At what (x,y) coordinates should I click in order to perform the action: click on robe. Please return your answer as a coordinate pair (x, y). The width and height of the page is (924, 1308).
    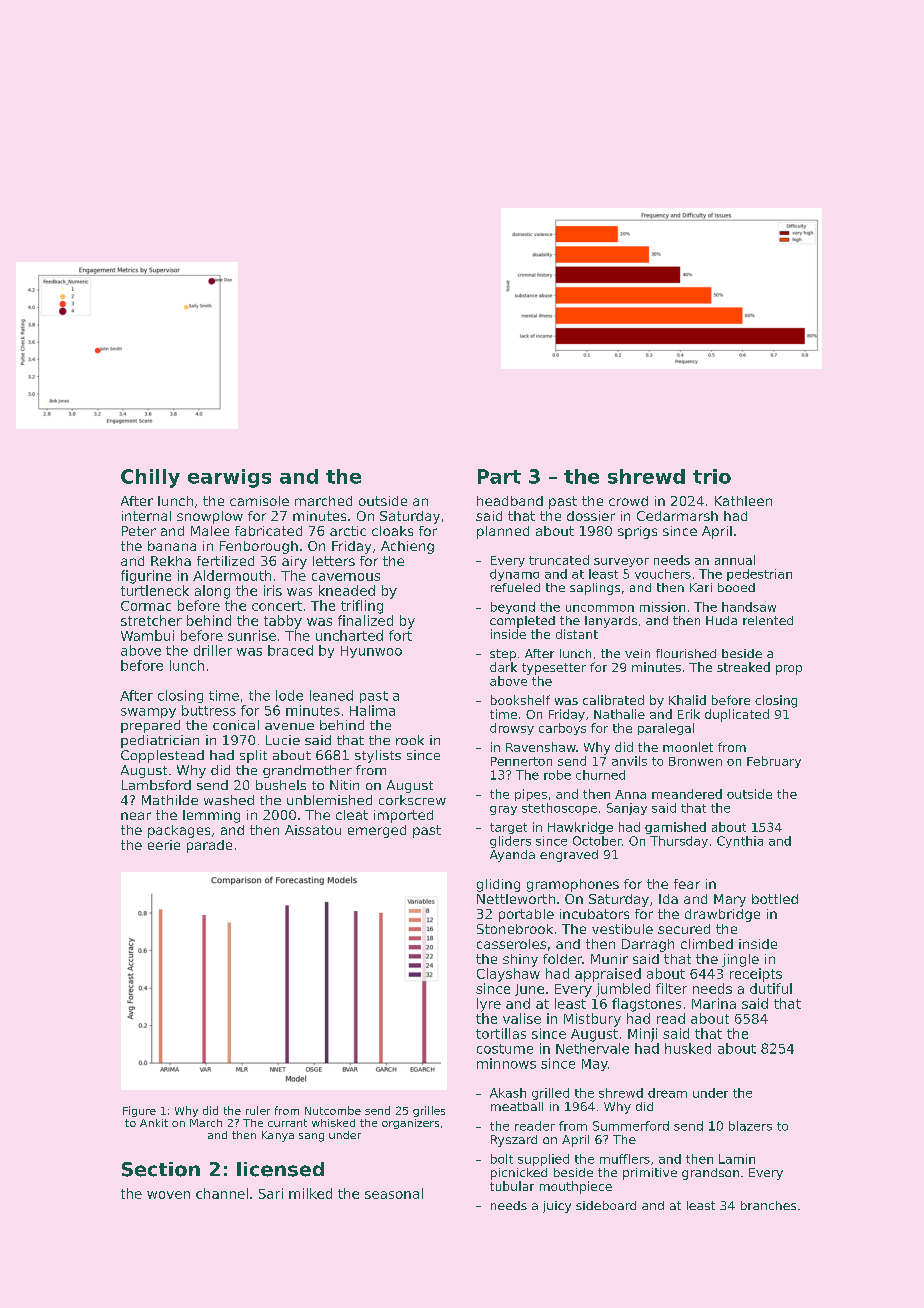
    Looking at the image, I should click on (557, 775).
